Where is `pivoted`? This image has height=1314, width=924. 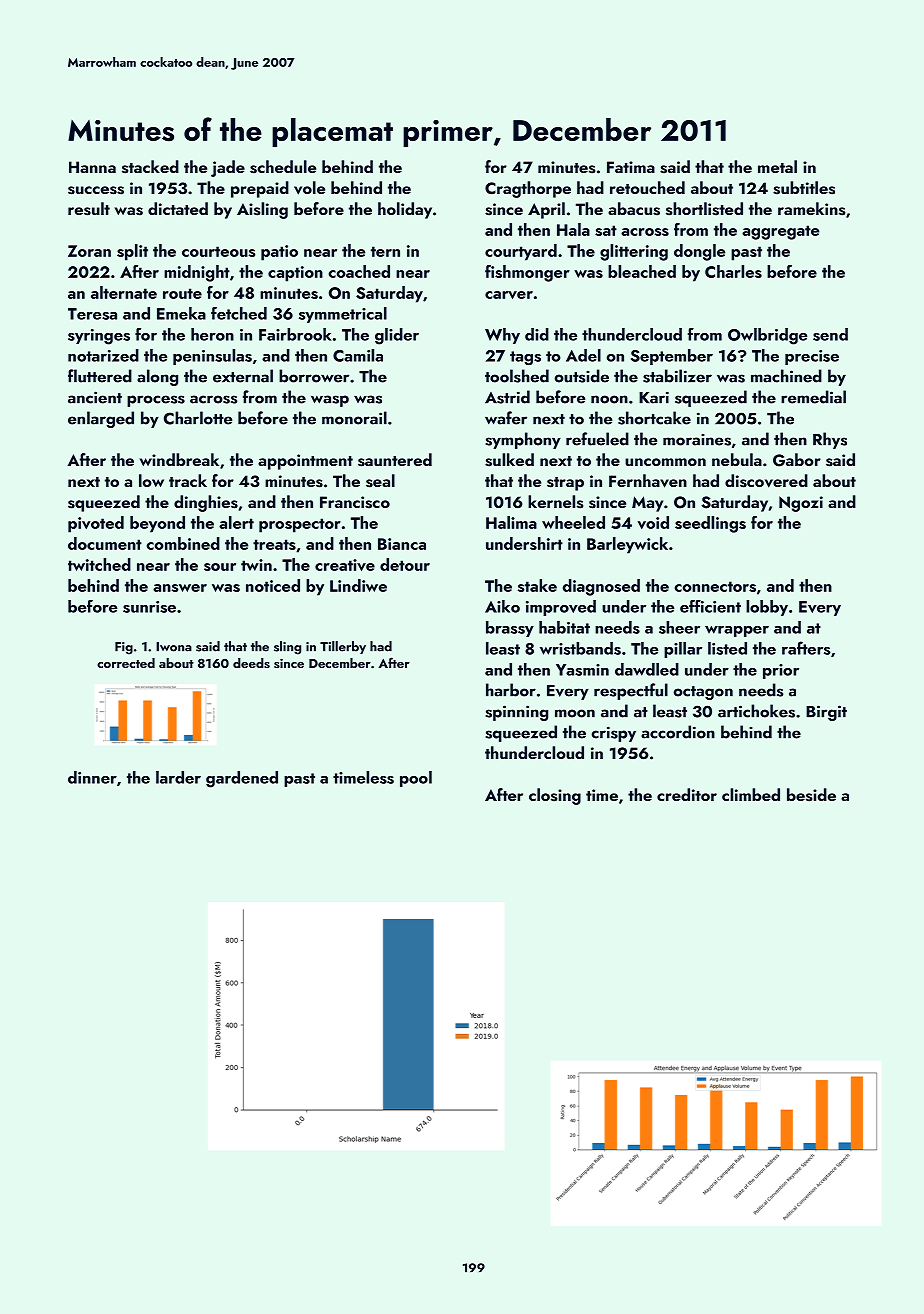
pivoted is located at coordinates (96, 524).
